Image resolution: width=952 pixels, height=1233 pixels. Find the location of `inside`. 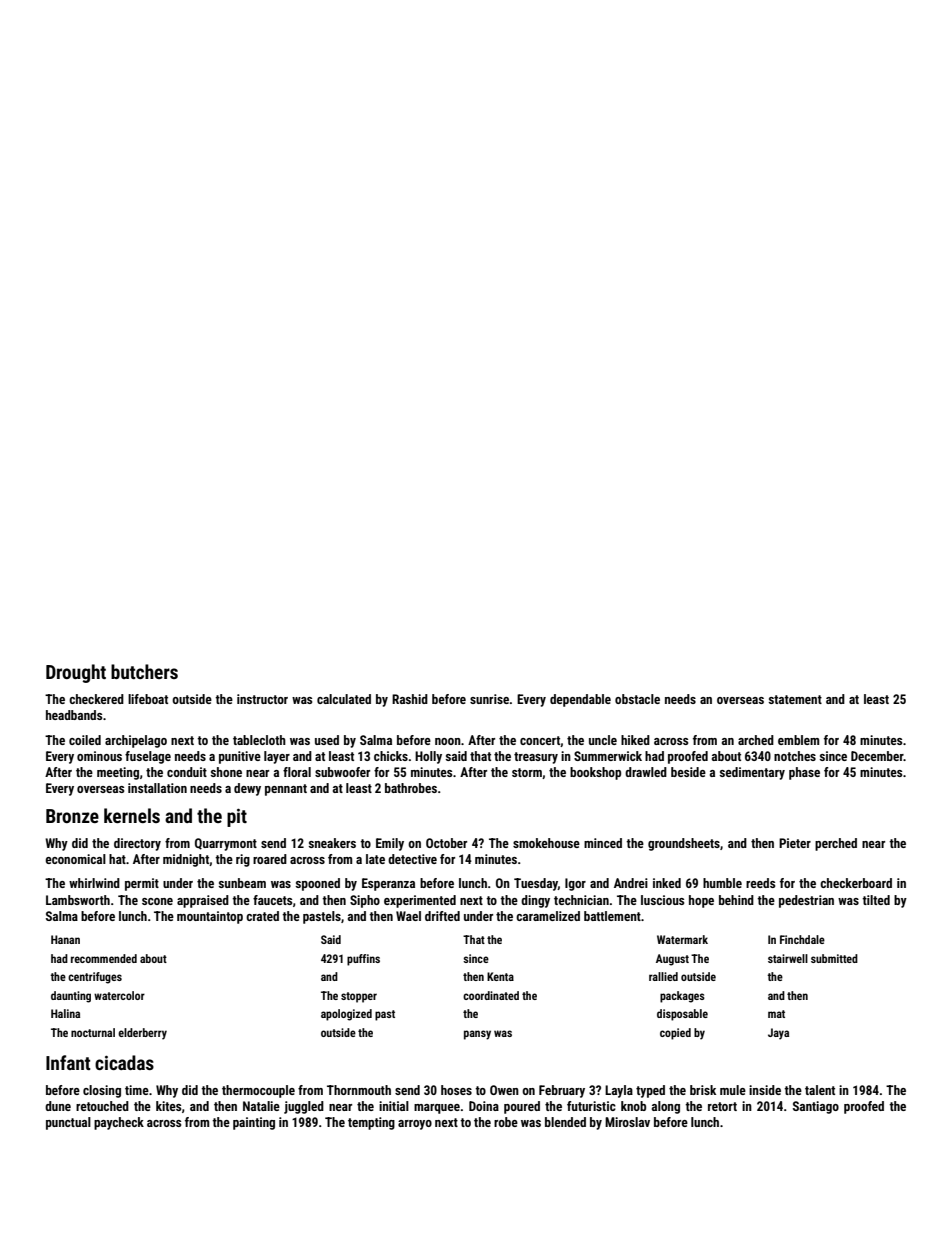

inside is located at coordinates (765, 1090).
